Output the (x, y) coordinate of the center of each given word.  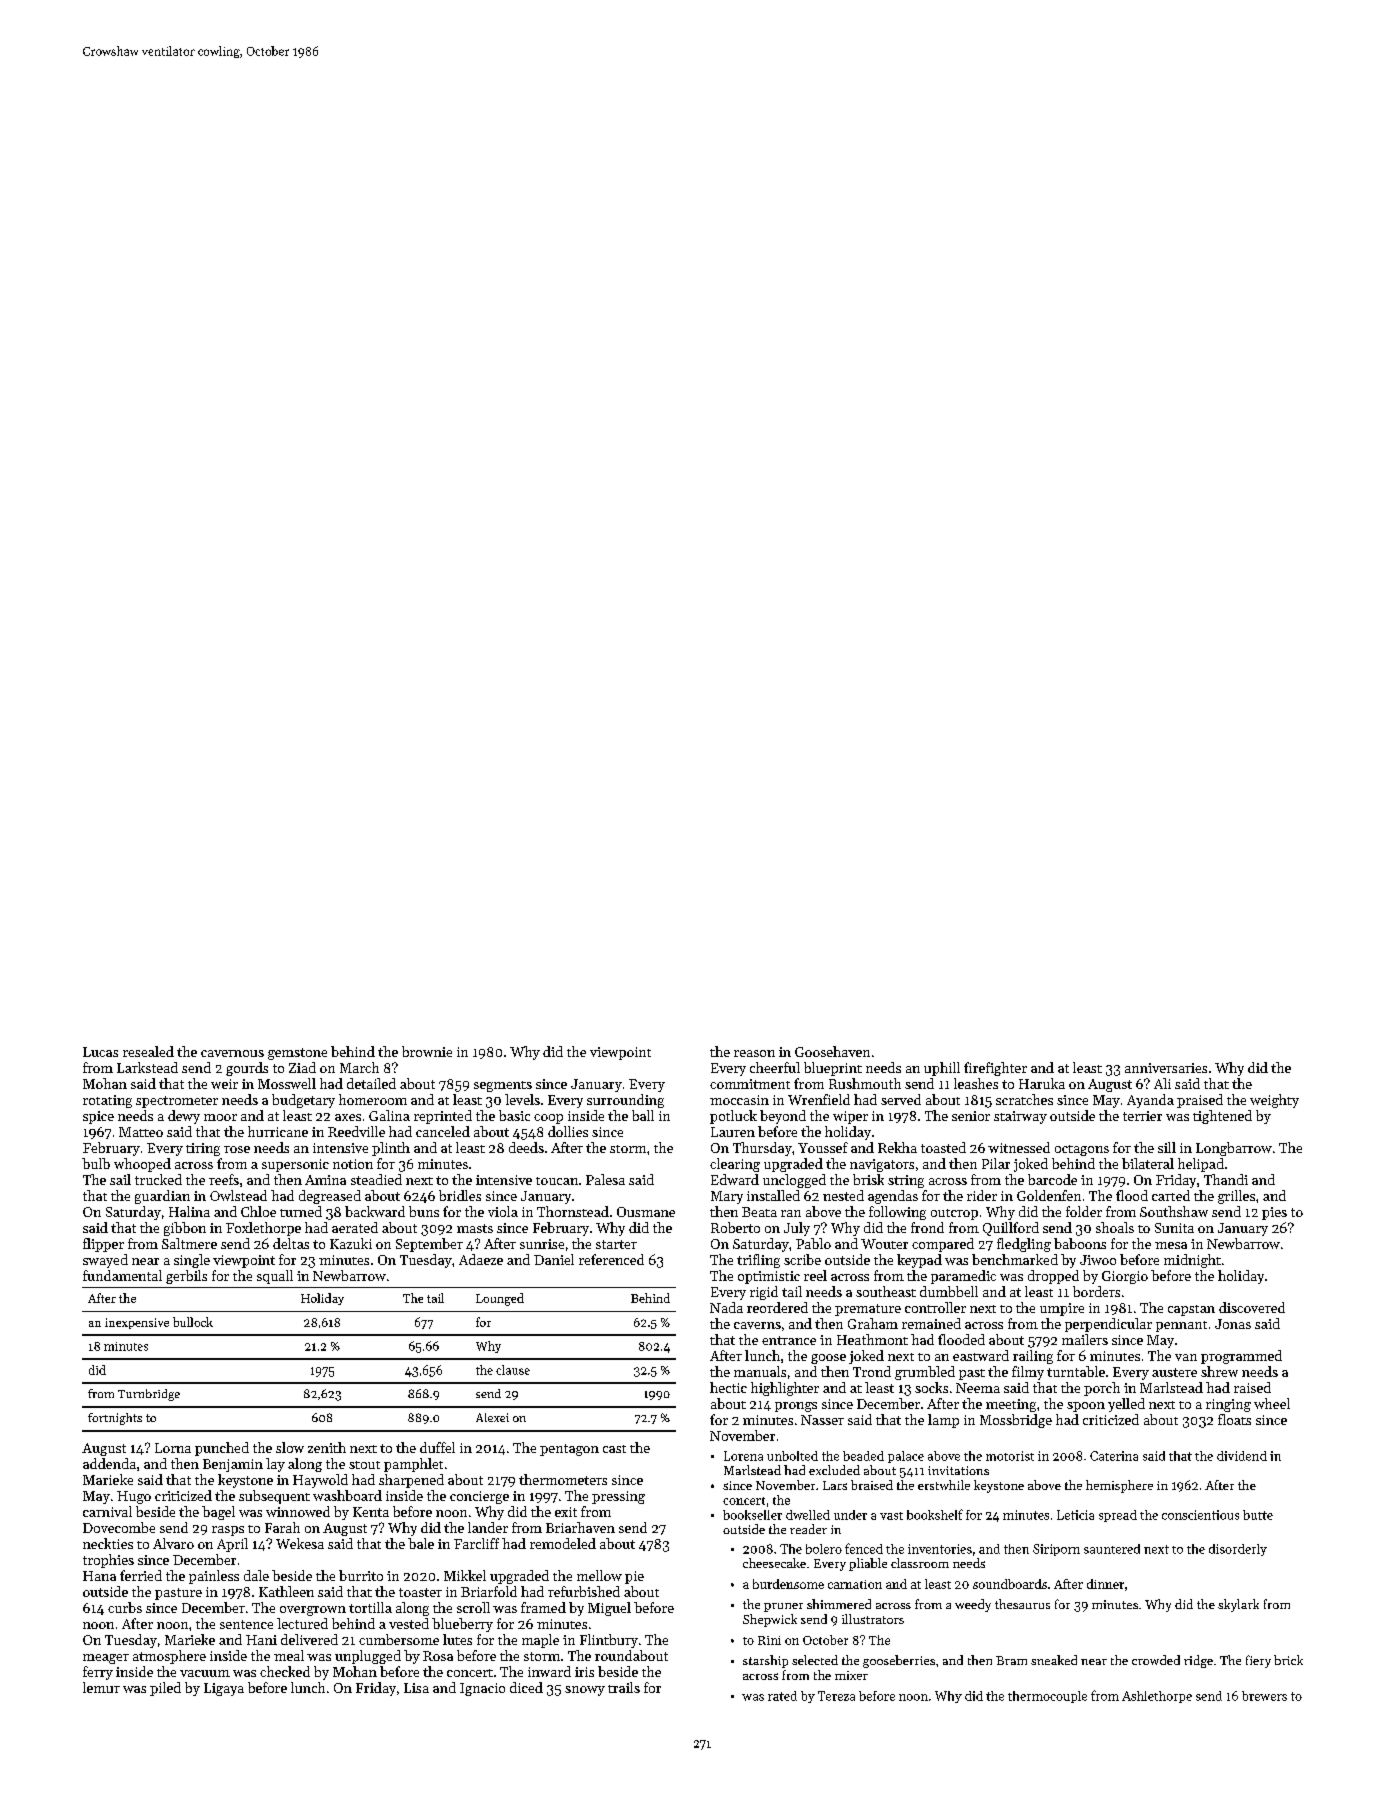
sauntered (1112, 1549)
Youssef (823, 1147)
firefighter (995, 1069)
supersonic (295, 1165)
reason (754, 1053)
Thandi (1226, 1179)
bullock (193, 1322)
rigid (764, 1293)
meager (106, 1659)
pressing (618, 1497)
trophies (108, 1561)
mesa (1171, 1245)
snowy (585, 1691)
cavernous (232, 1053)
